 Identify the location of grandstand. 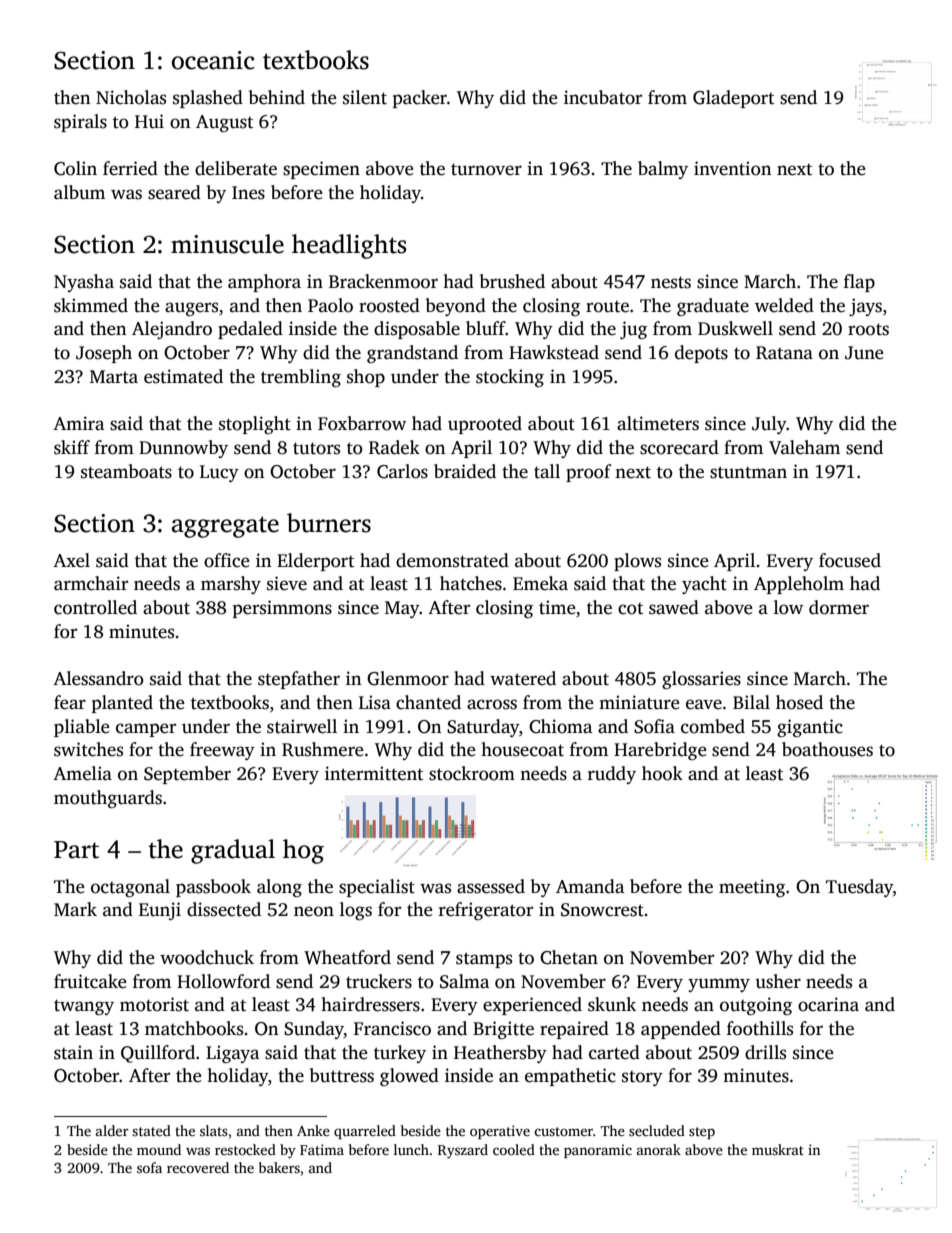
(412, 354).
